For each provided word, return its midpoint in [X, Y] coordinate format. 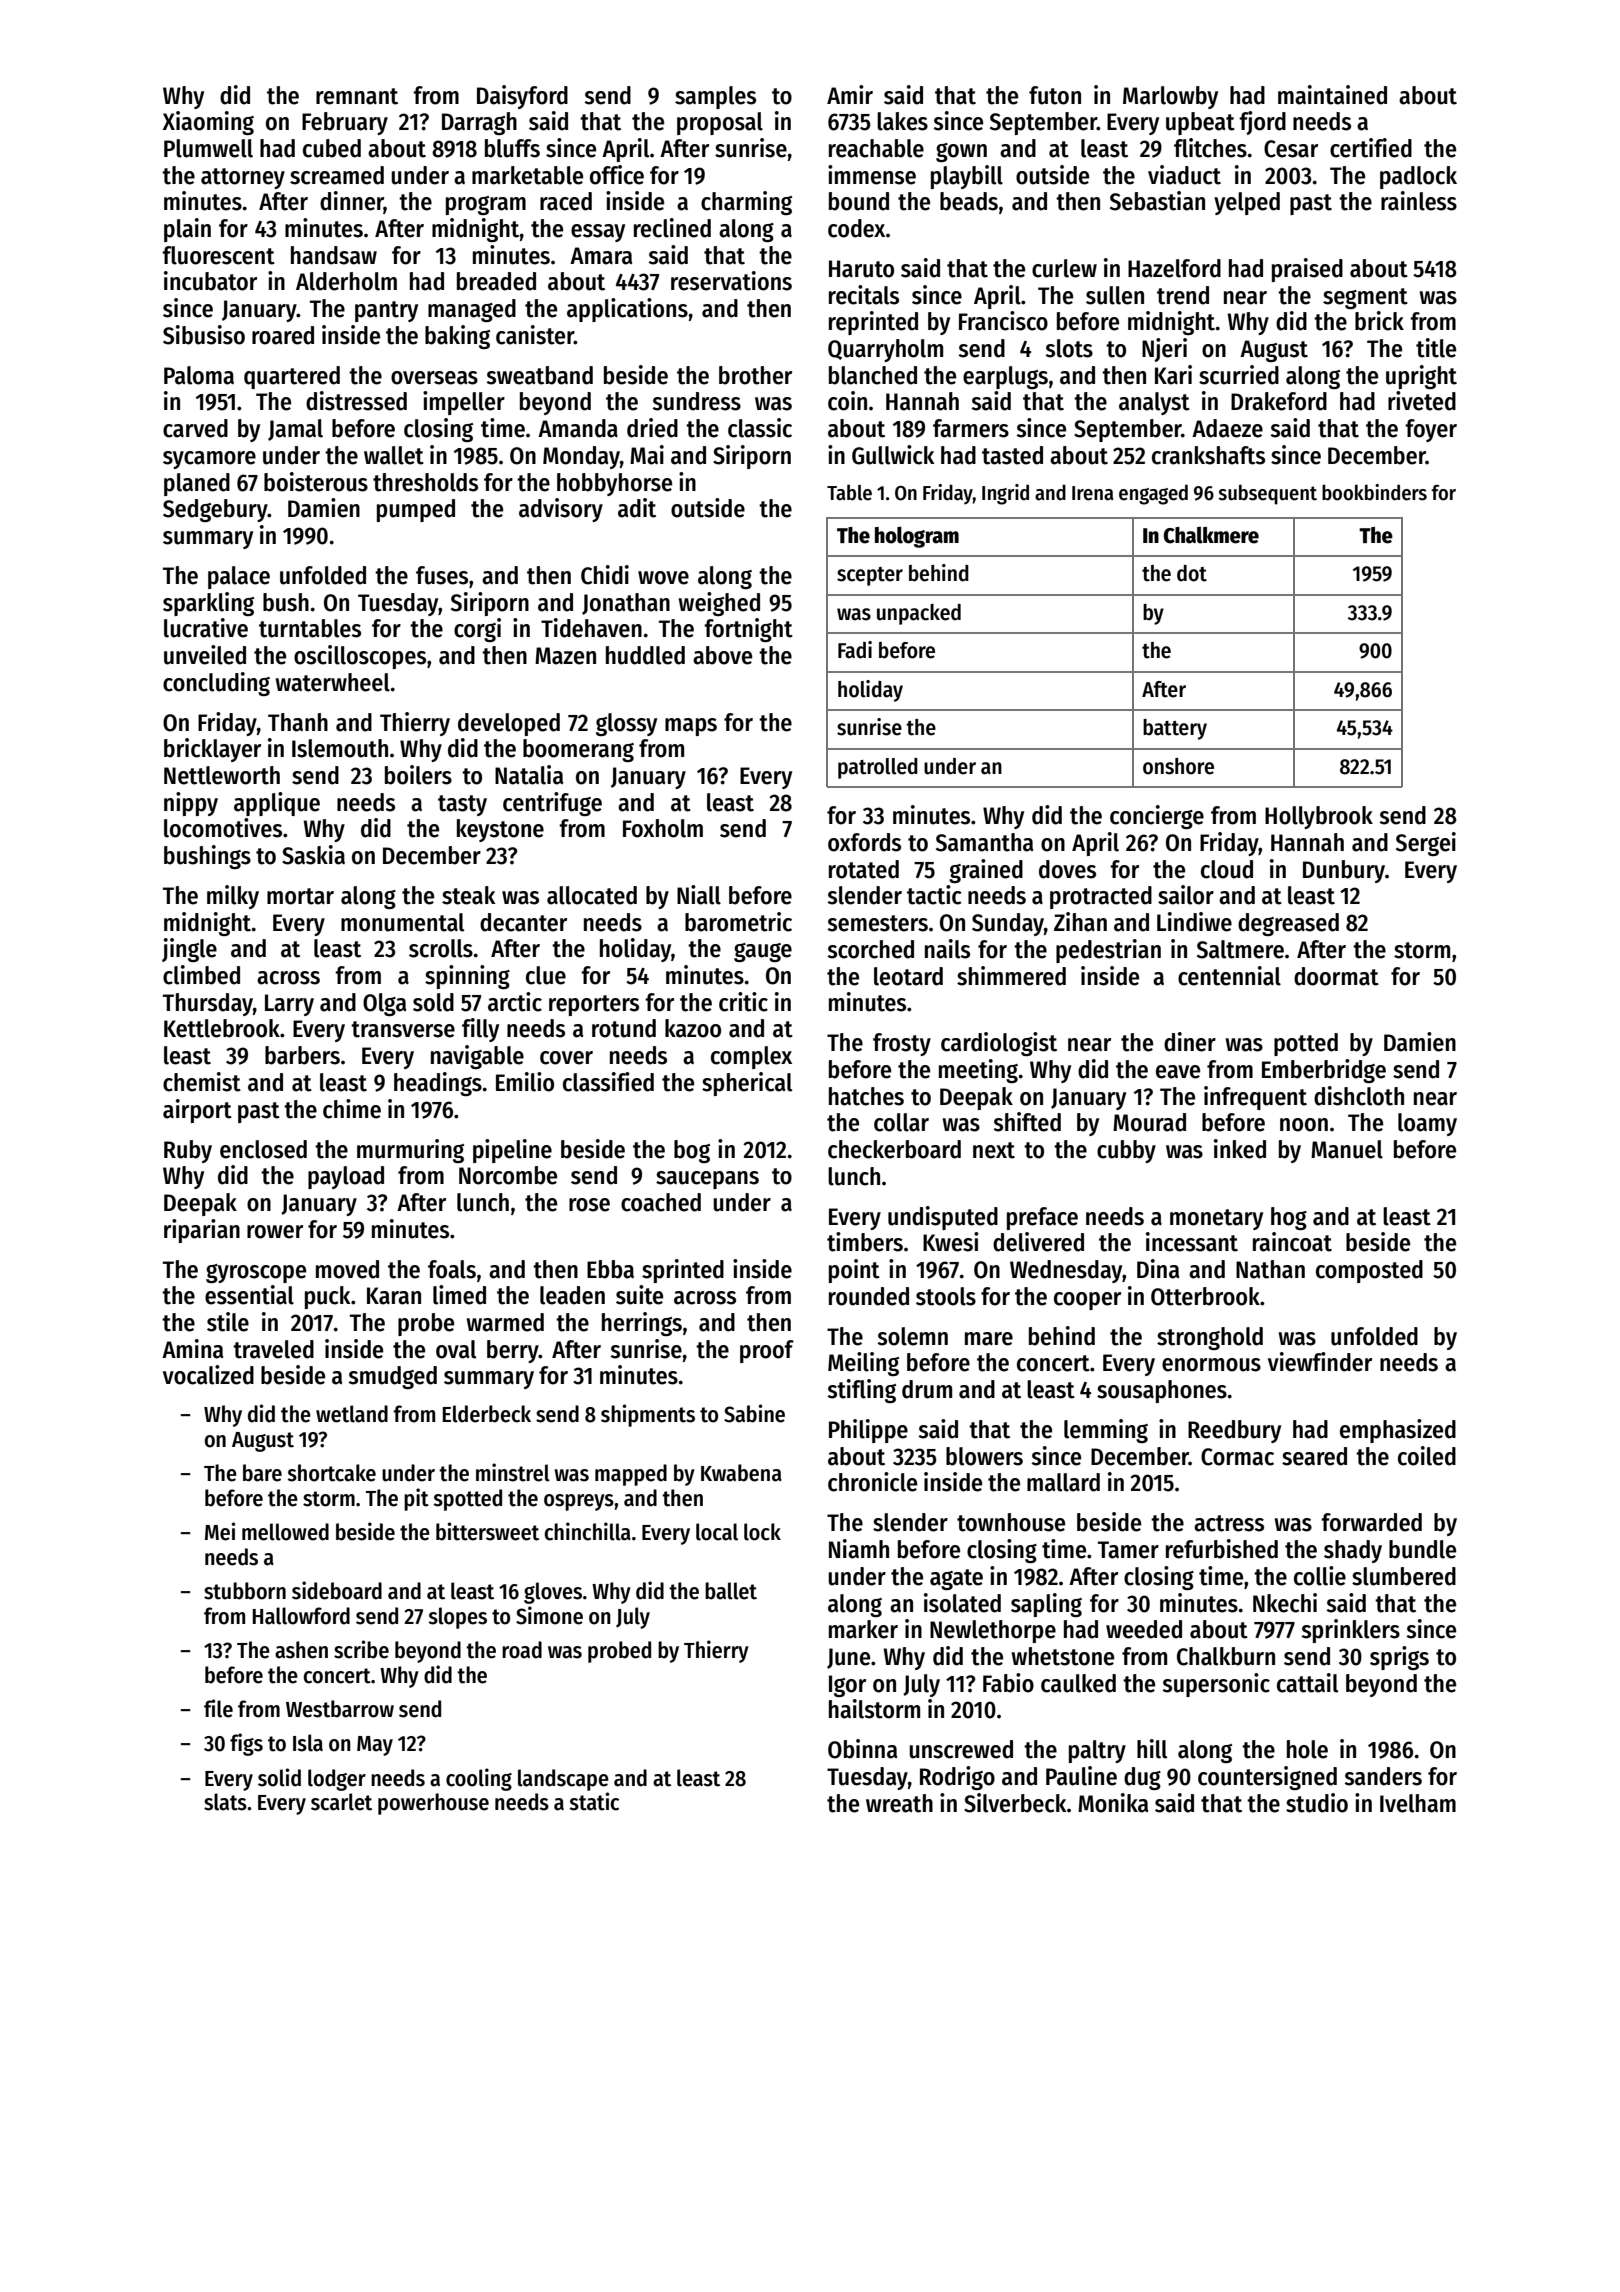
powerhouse [433, 1804]
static [594, 1801]
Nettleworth [222, 775]
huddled [645, 655]
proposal [720, 123]
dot [1192, 573]
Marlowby [1170, 97]
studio [1317, 1803]
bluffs [512, 148]
